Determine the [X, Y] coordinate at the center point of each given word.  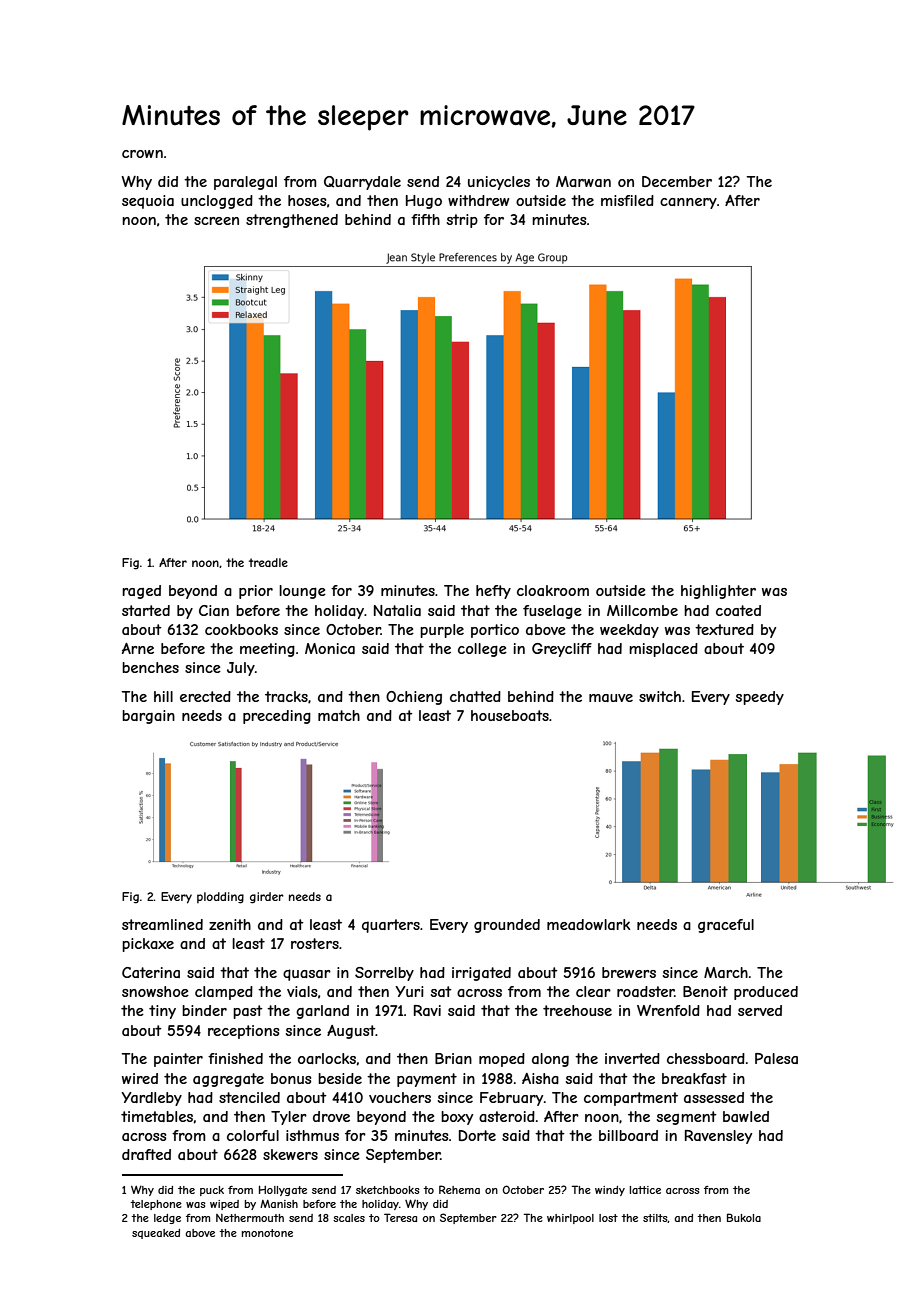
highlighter [718, 592]
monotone [267, 1233]
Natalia [397, 610]
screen [216, 221]
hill [163, 696]
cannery [688, 203]
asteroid [507, 1116]
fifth [425, 219]
